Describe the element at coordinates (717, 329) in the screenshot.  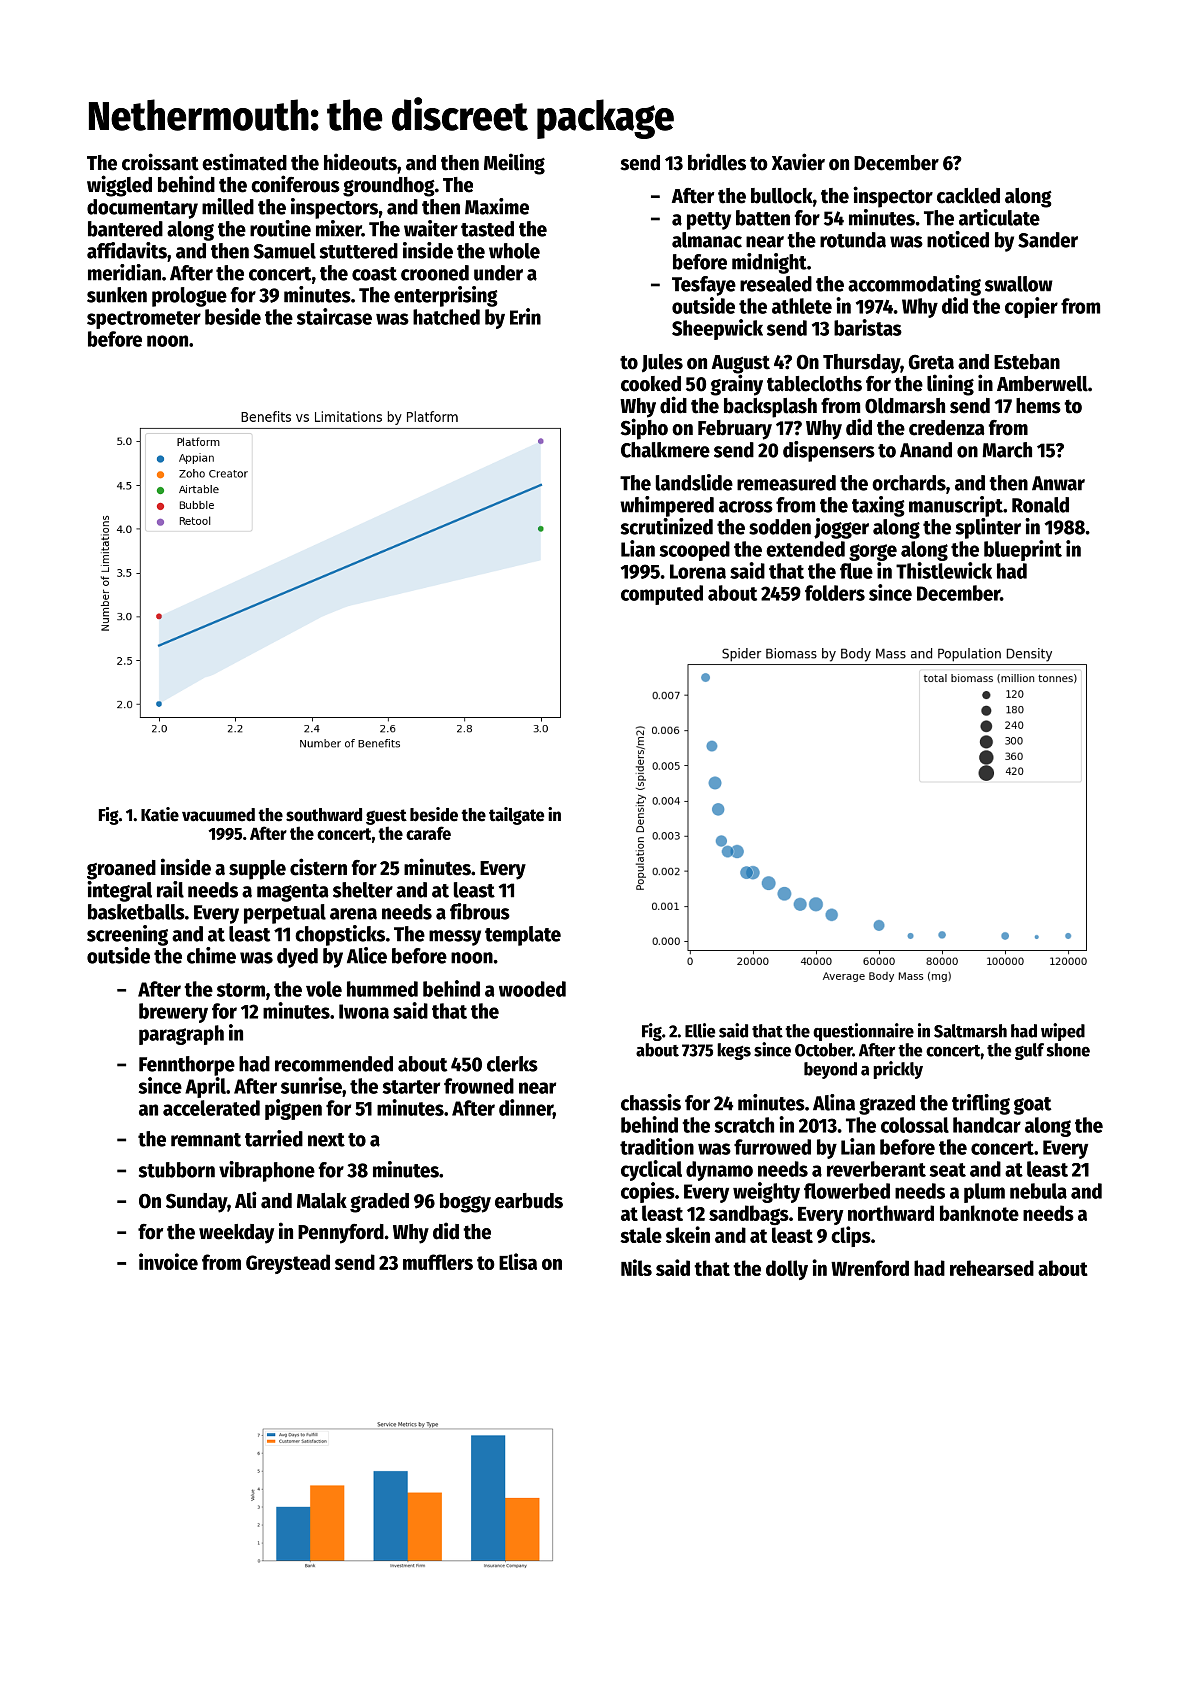
I see `Sheepwick` at that location.
